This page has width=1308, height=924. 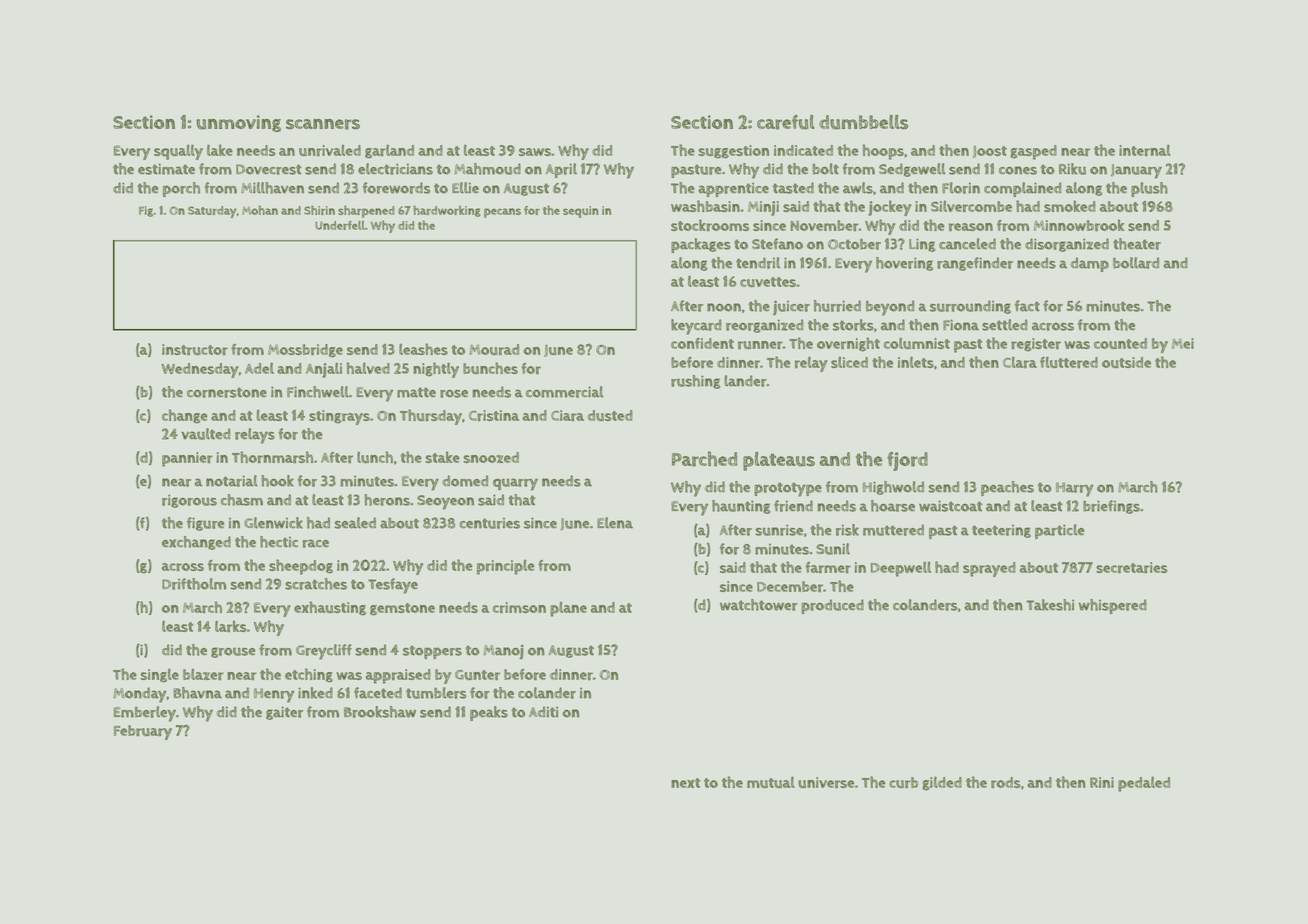 I want to click on gaiter, so click(x=284, y=713).
